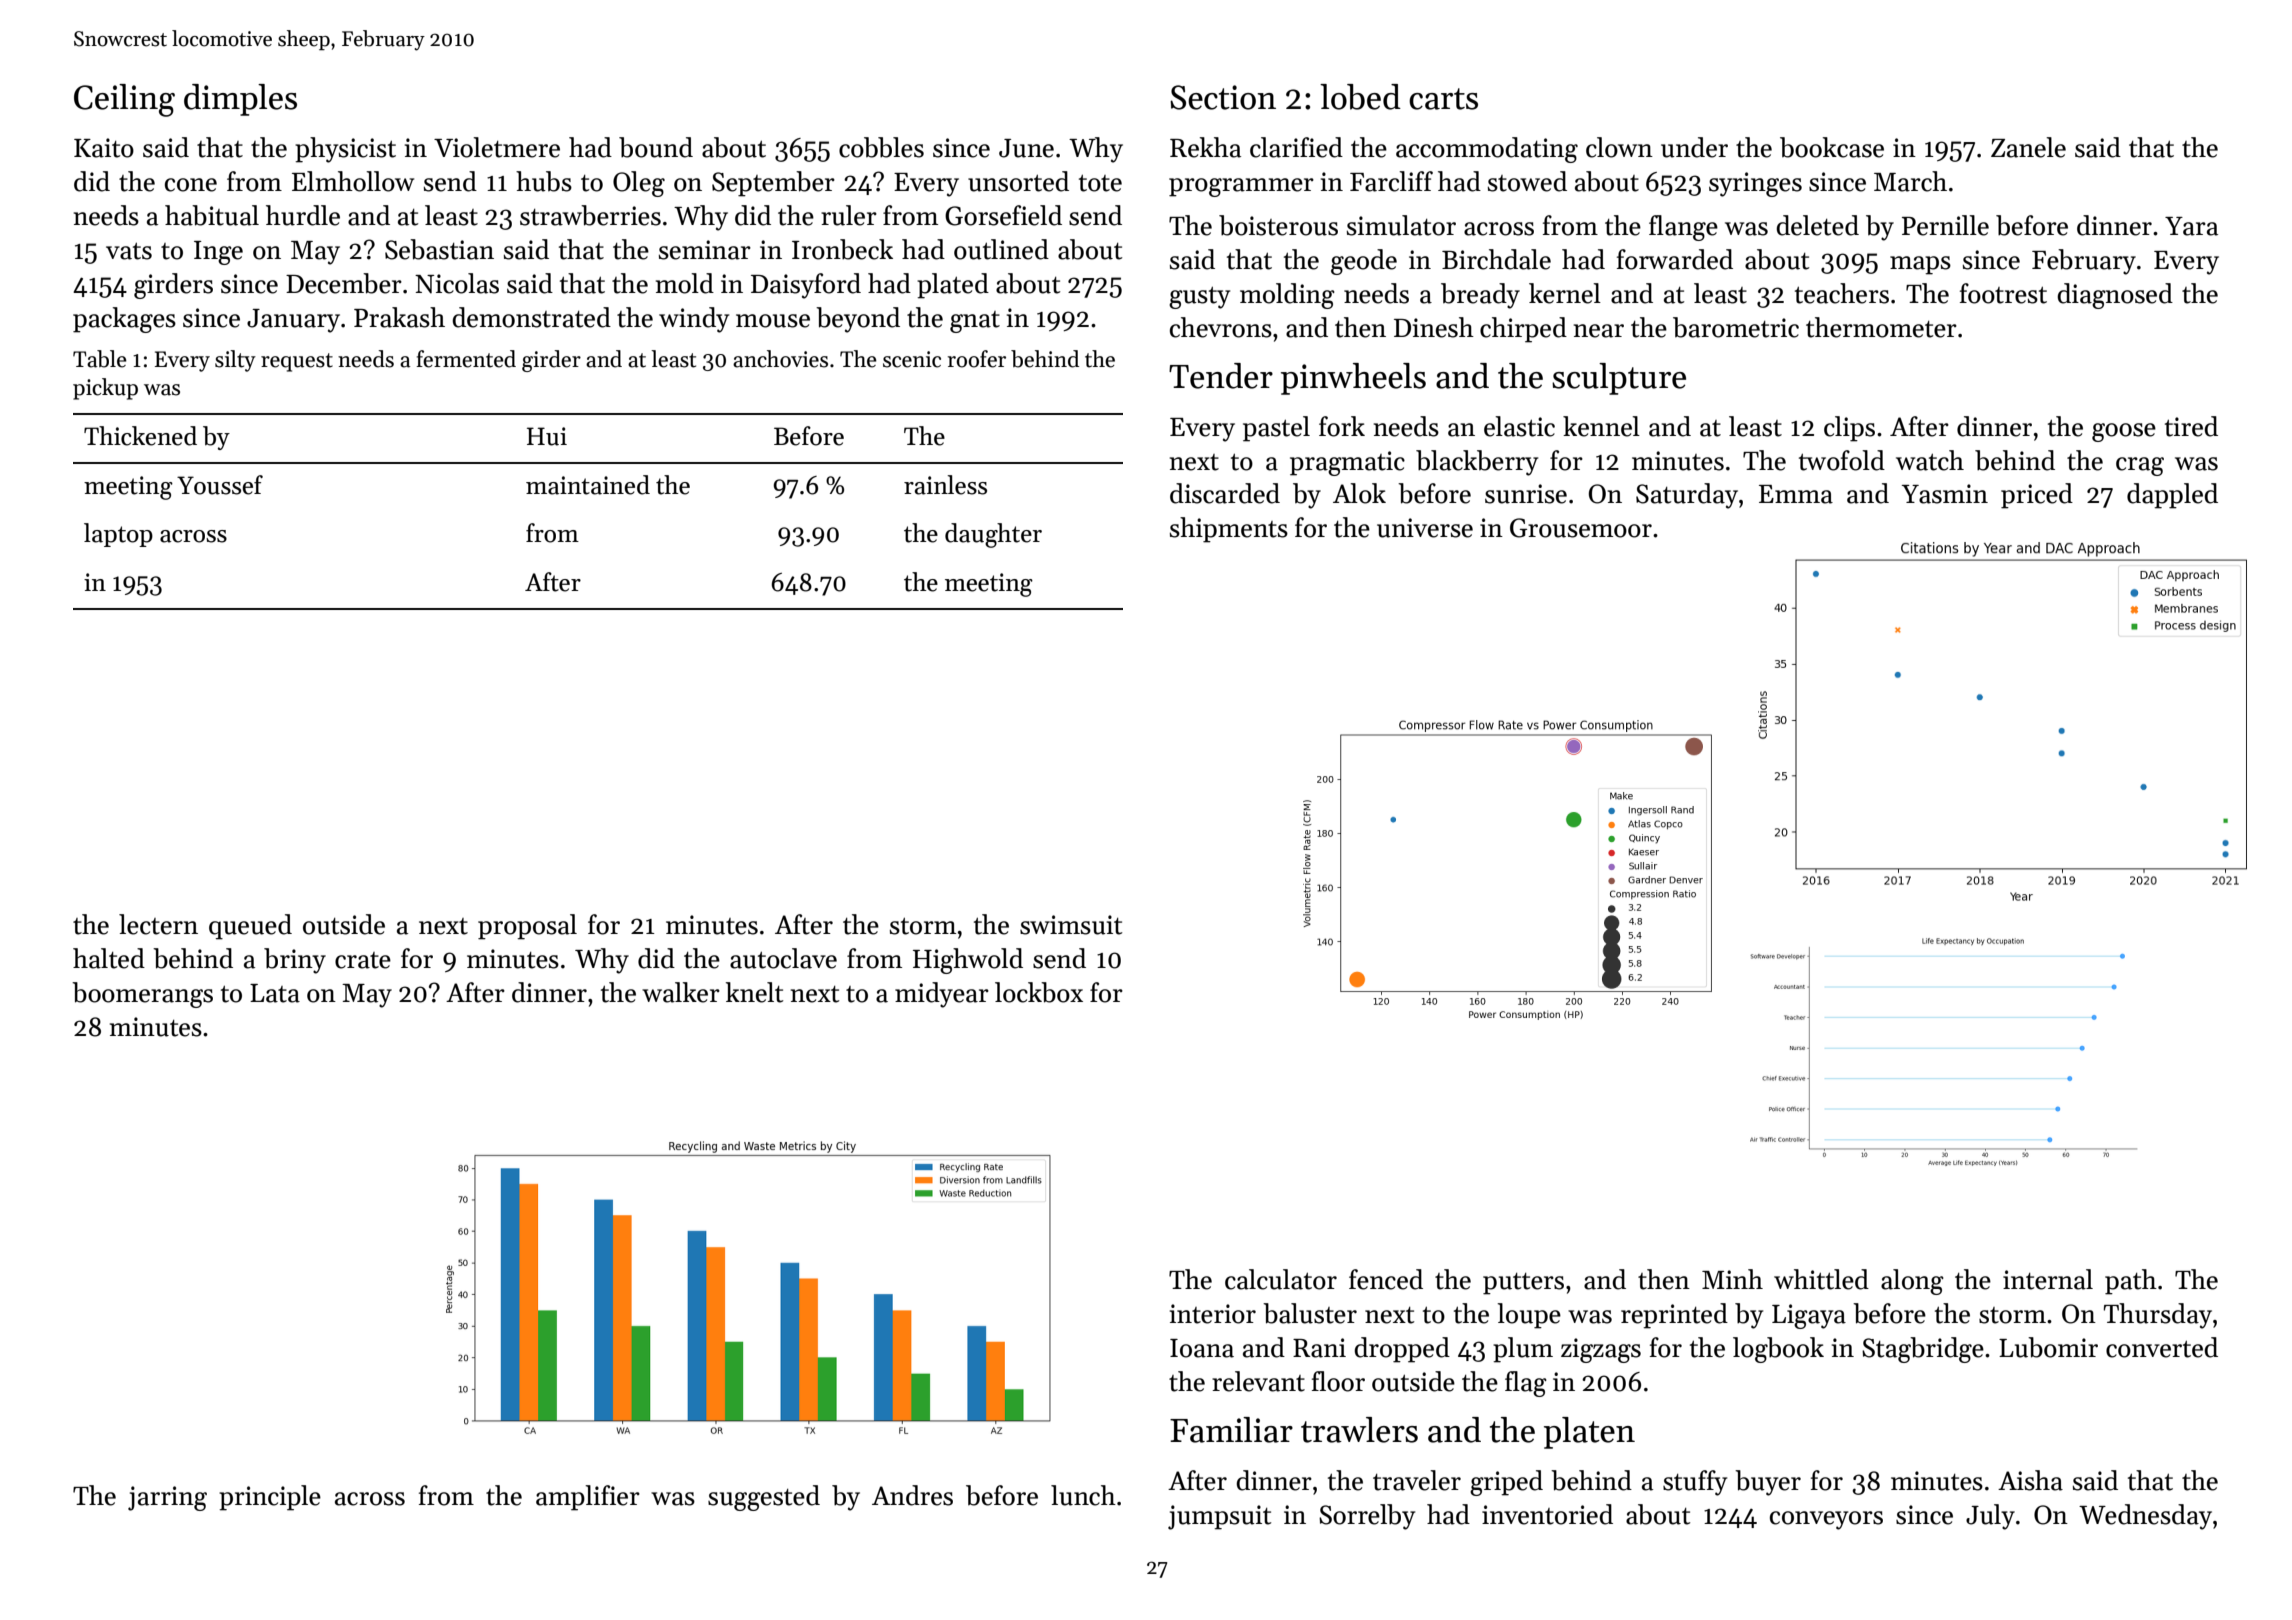 Image resolution: width=2292 pixels, height=1620 pixels. Describe the element at coordinates (2037, 496) in the screenshot. I see `priced` at that location.
